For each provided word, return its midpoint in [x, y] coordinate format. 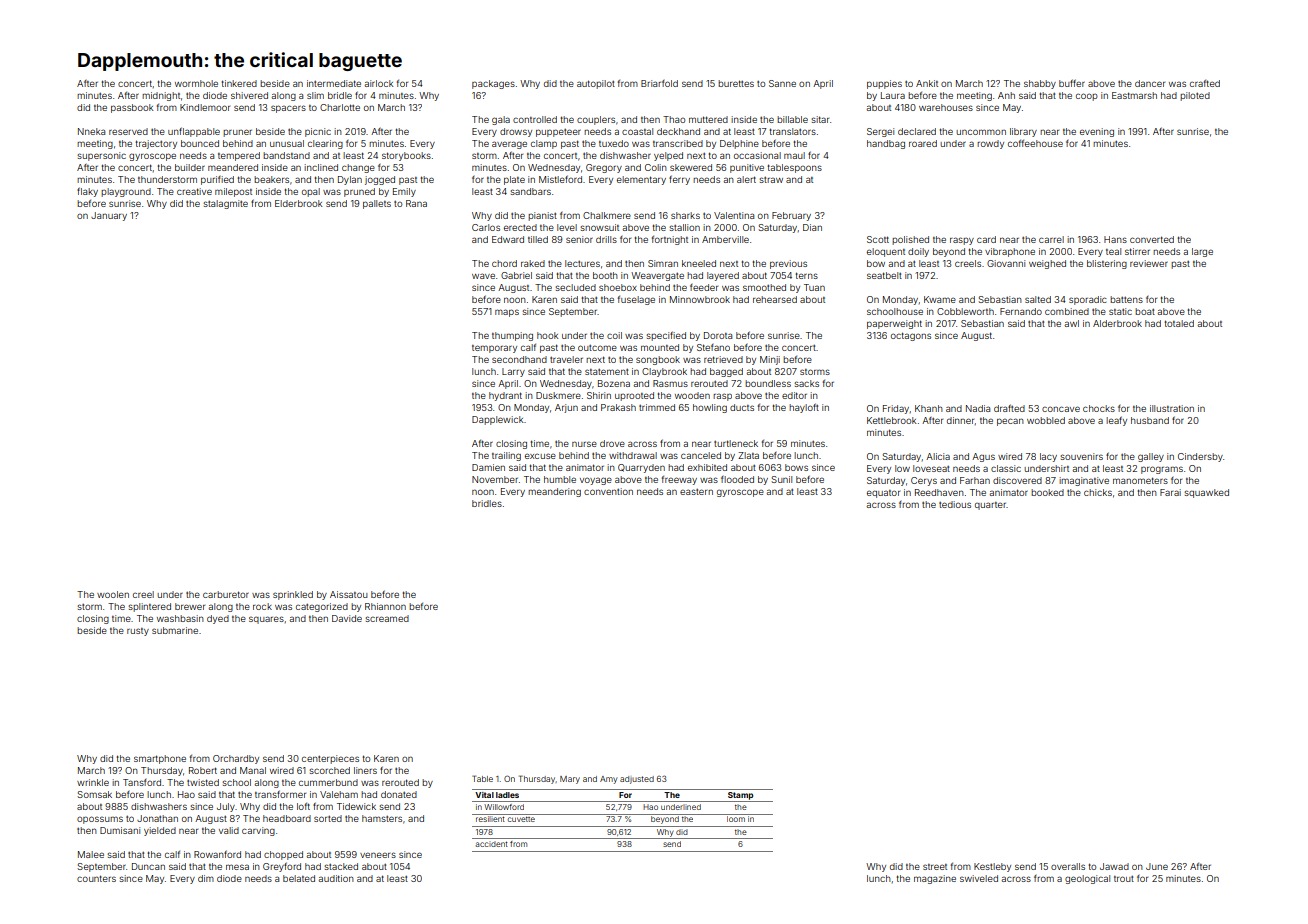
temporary [494, 349]
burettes [736, 83]
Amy [608, 780]
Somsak [94, 794]
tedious [955, 504]
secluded [575, 287]
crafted [1205, 83]
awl [1071, 323]
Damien [488, 467]
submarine [175, 630]
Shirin [599, 395]
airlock [379, 83]
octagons [911, 336]
